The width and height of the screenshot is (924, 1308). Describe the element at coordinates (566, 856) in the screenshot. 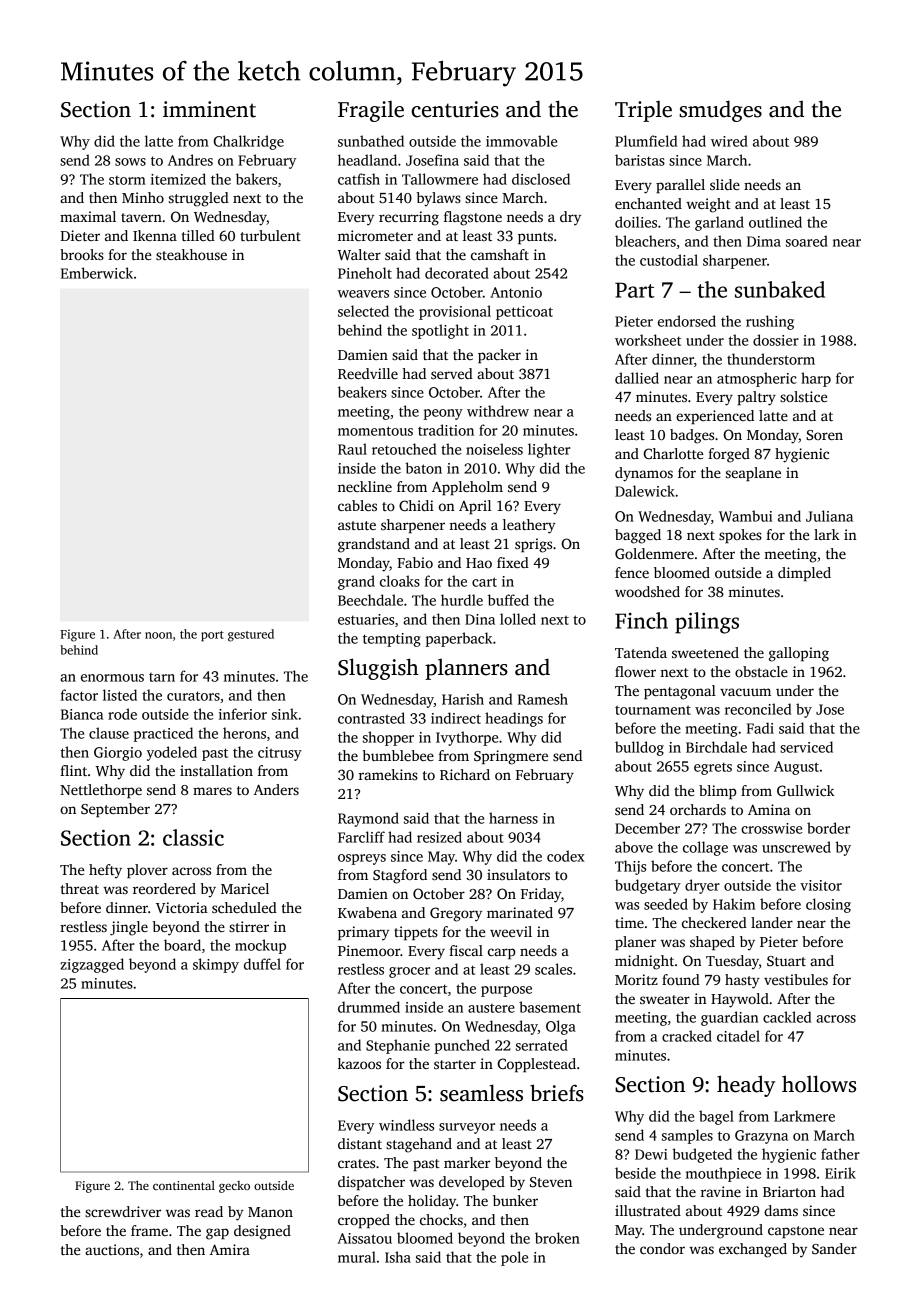

I see `codex` at that location.
